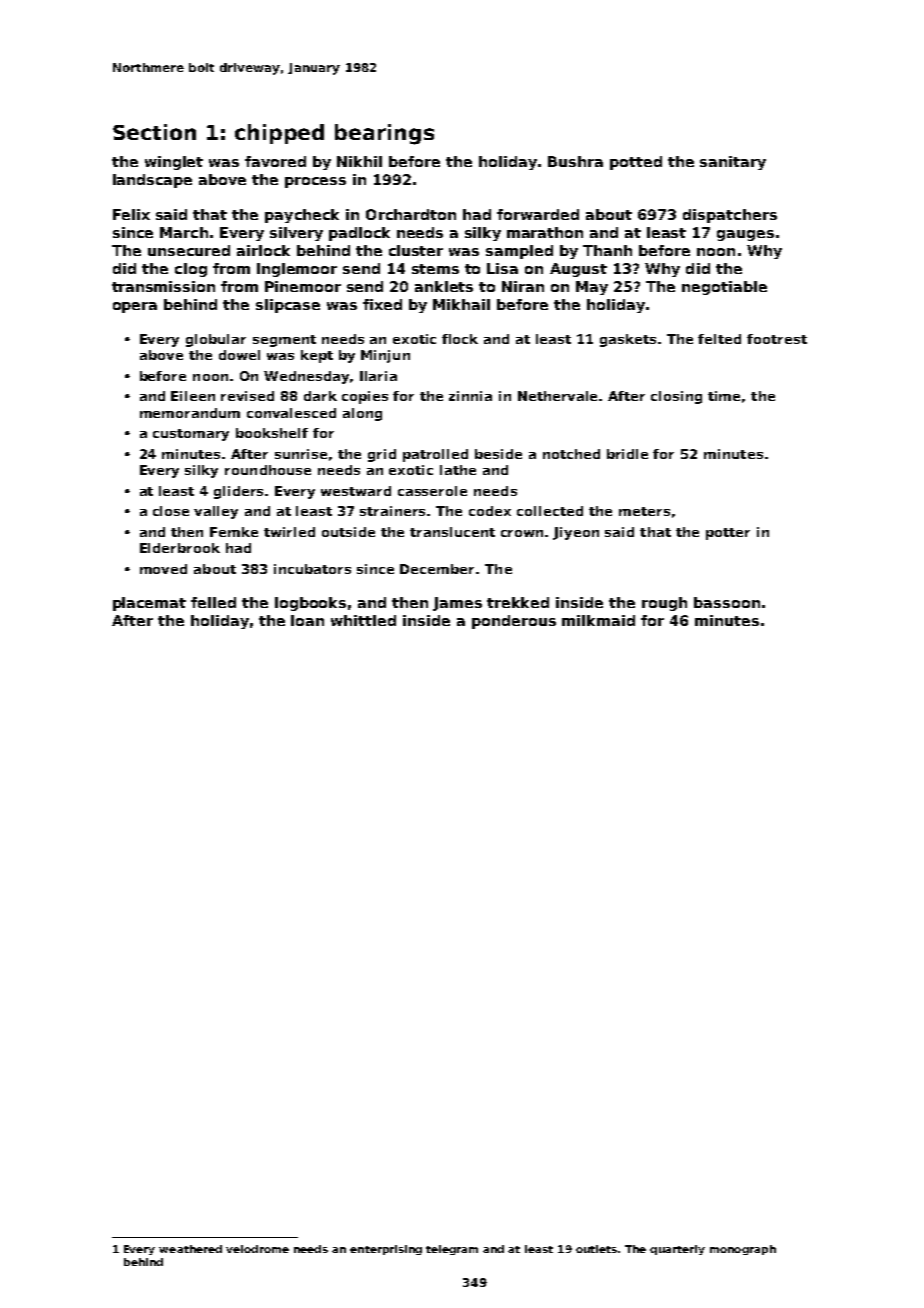 Image resolution: width=924 pixels, height=1308 pixels. I want to click on Section, so click(154, 132).
